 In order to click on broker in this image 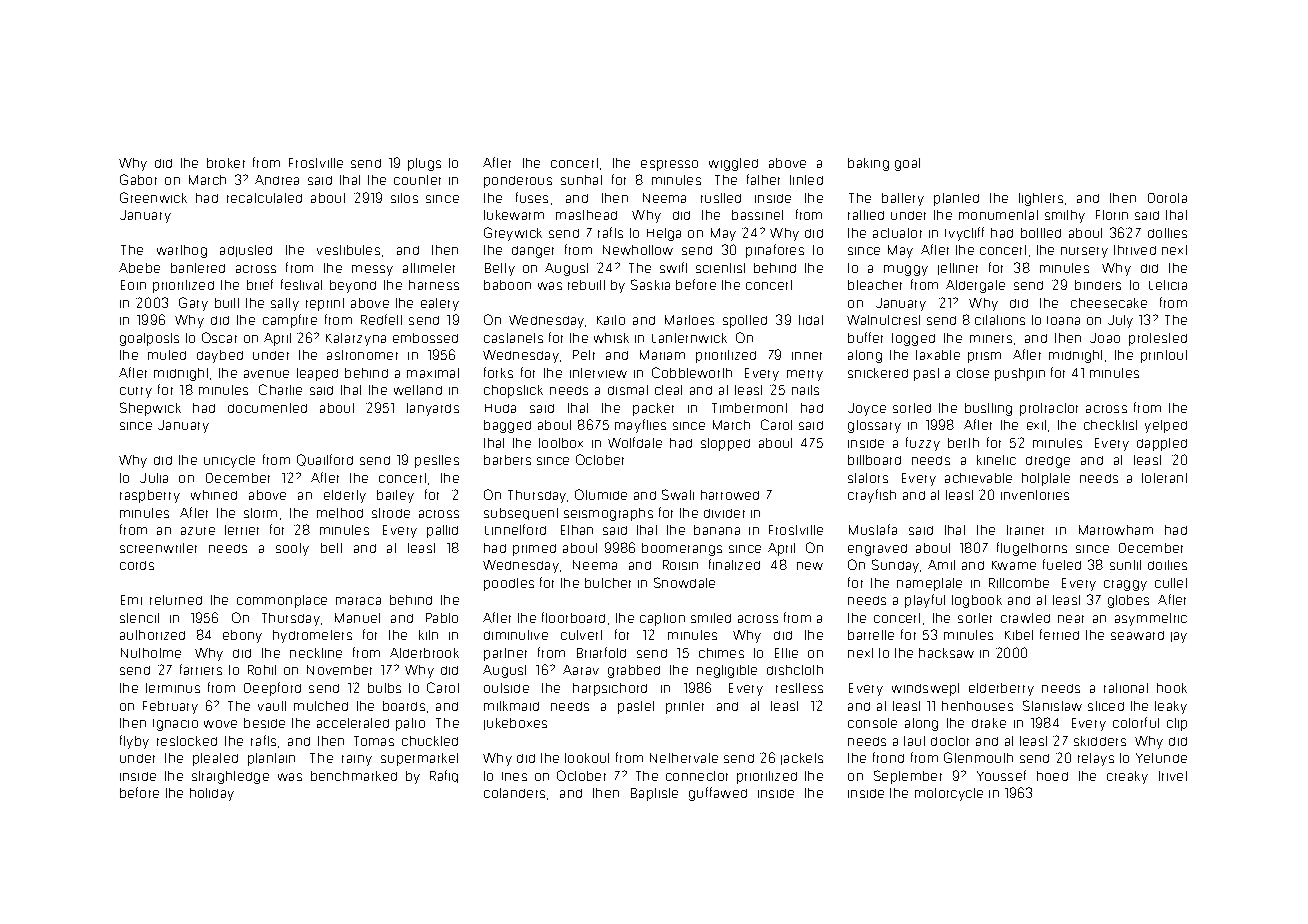, I will do `click(226, 163)`.
